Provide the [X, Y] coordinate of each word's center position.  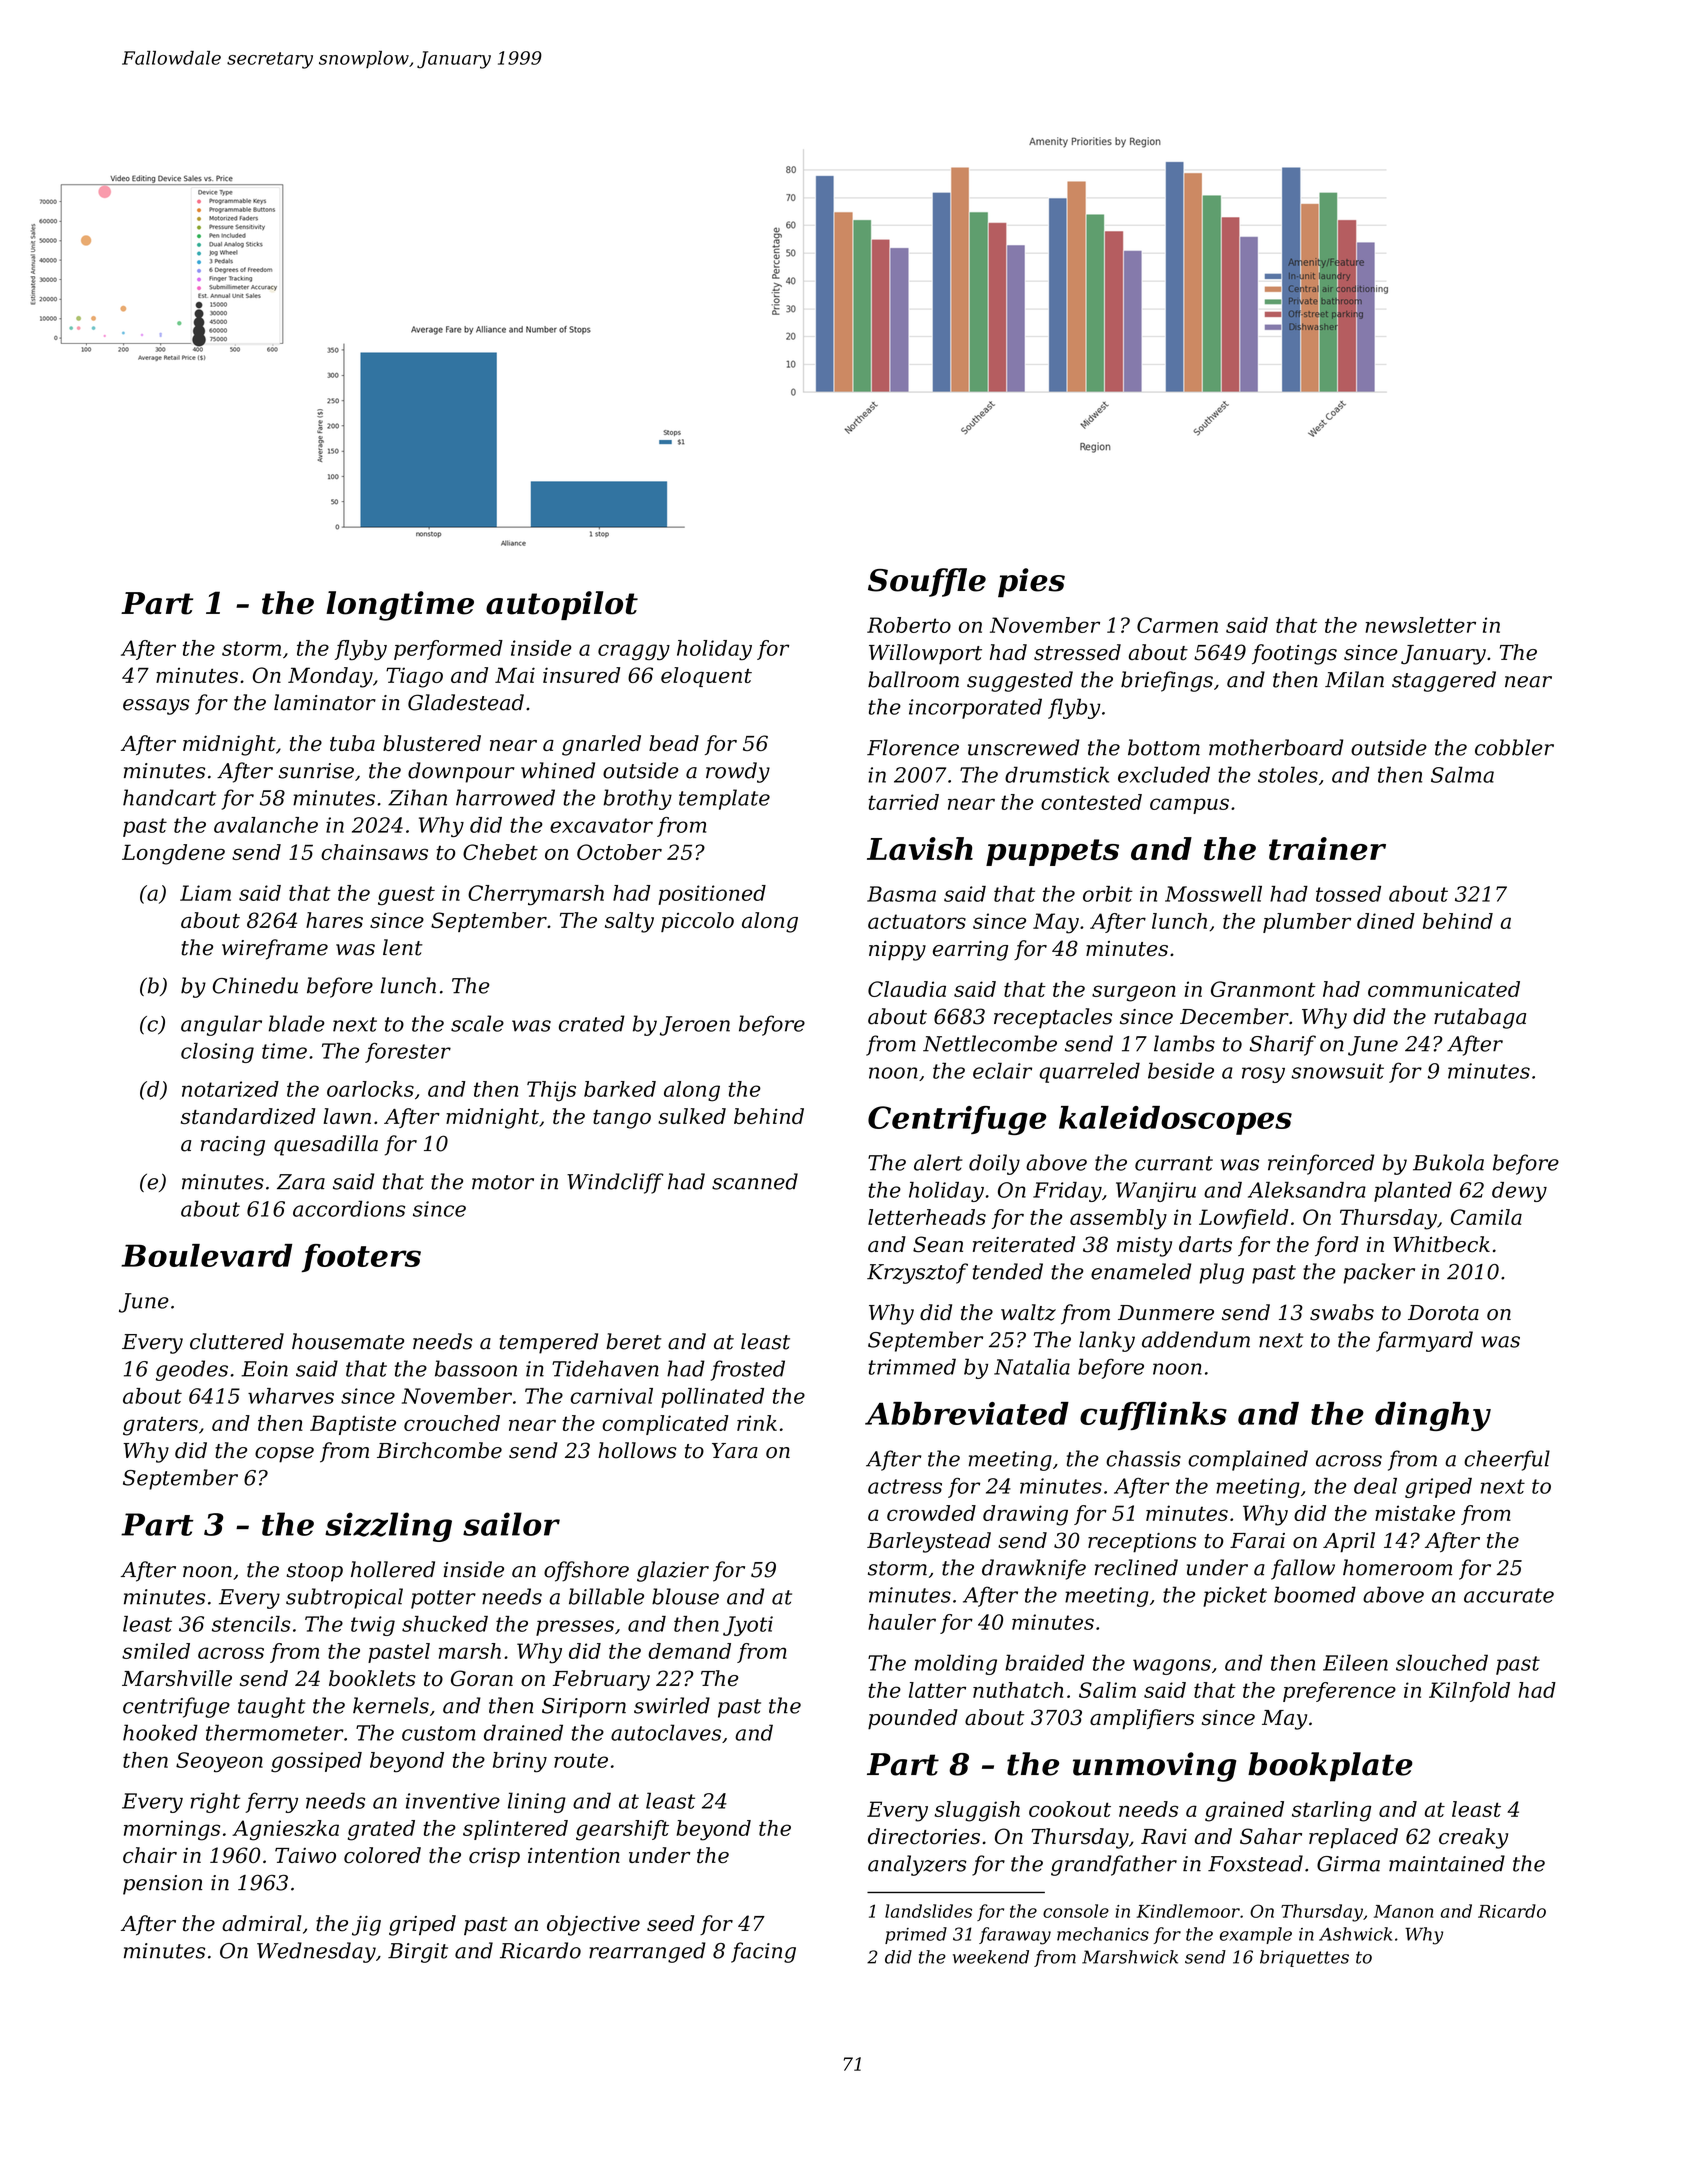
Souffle [927, 582]
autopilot [562, 605]
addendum [1196, 1339]
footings [1294, 654]
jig [366, 1926]
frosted [747, 1370]
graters [160, 1426]
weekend [991, 1957]
